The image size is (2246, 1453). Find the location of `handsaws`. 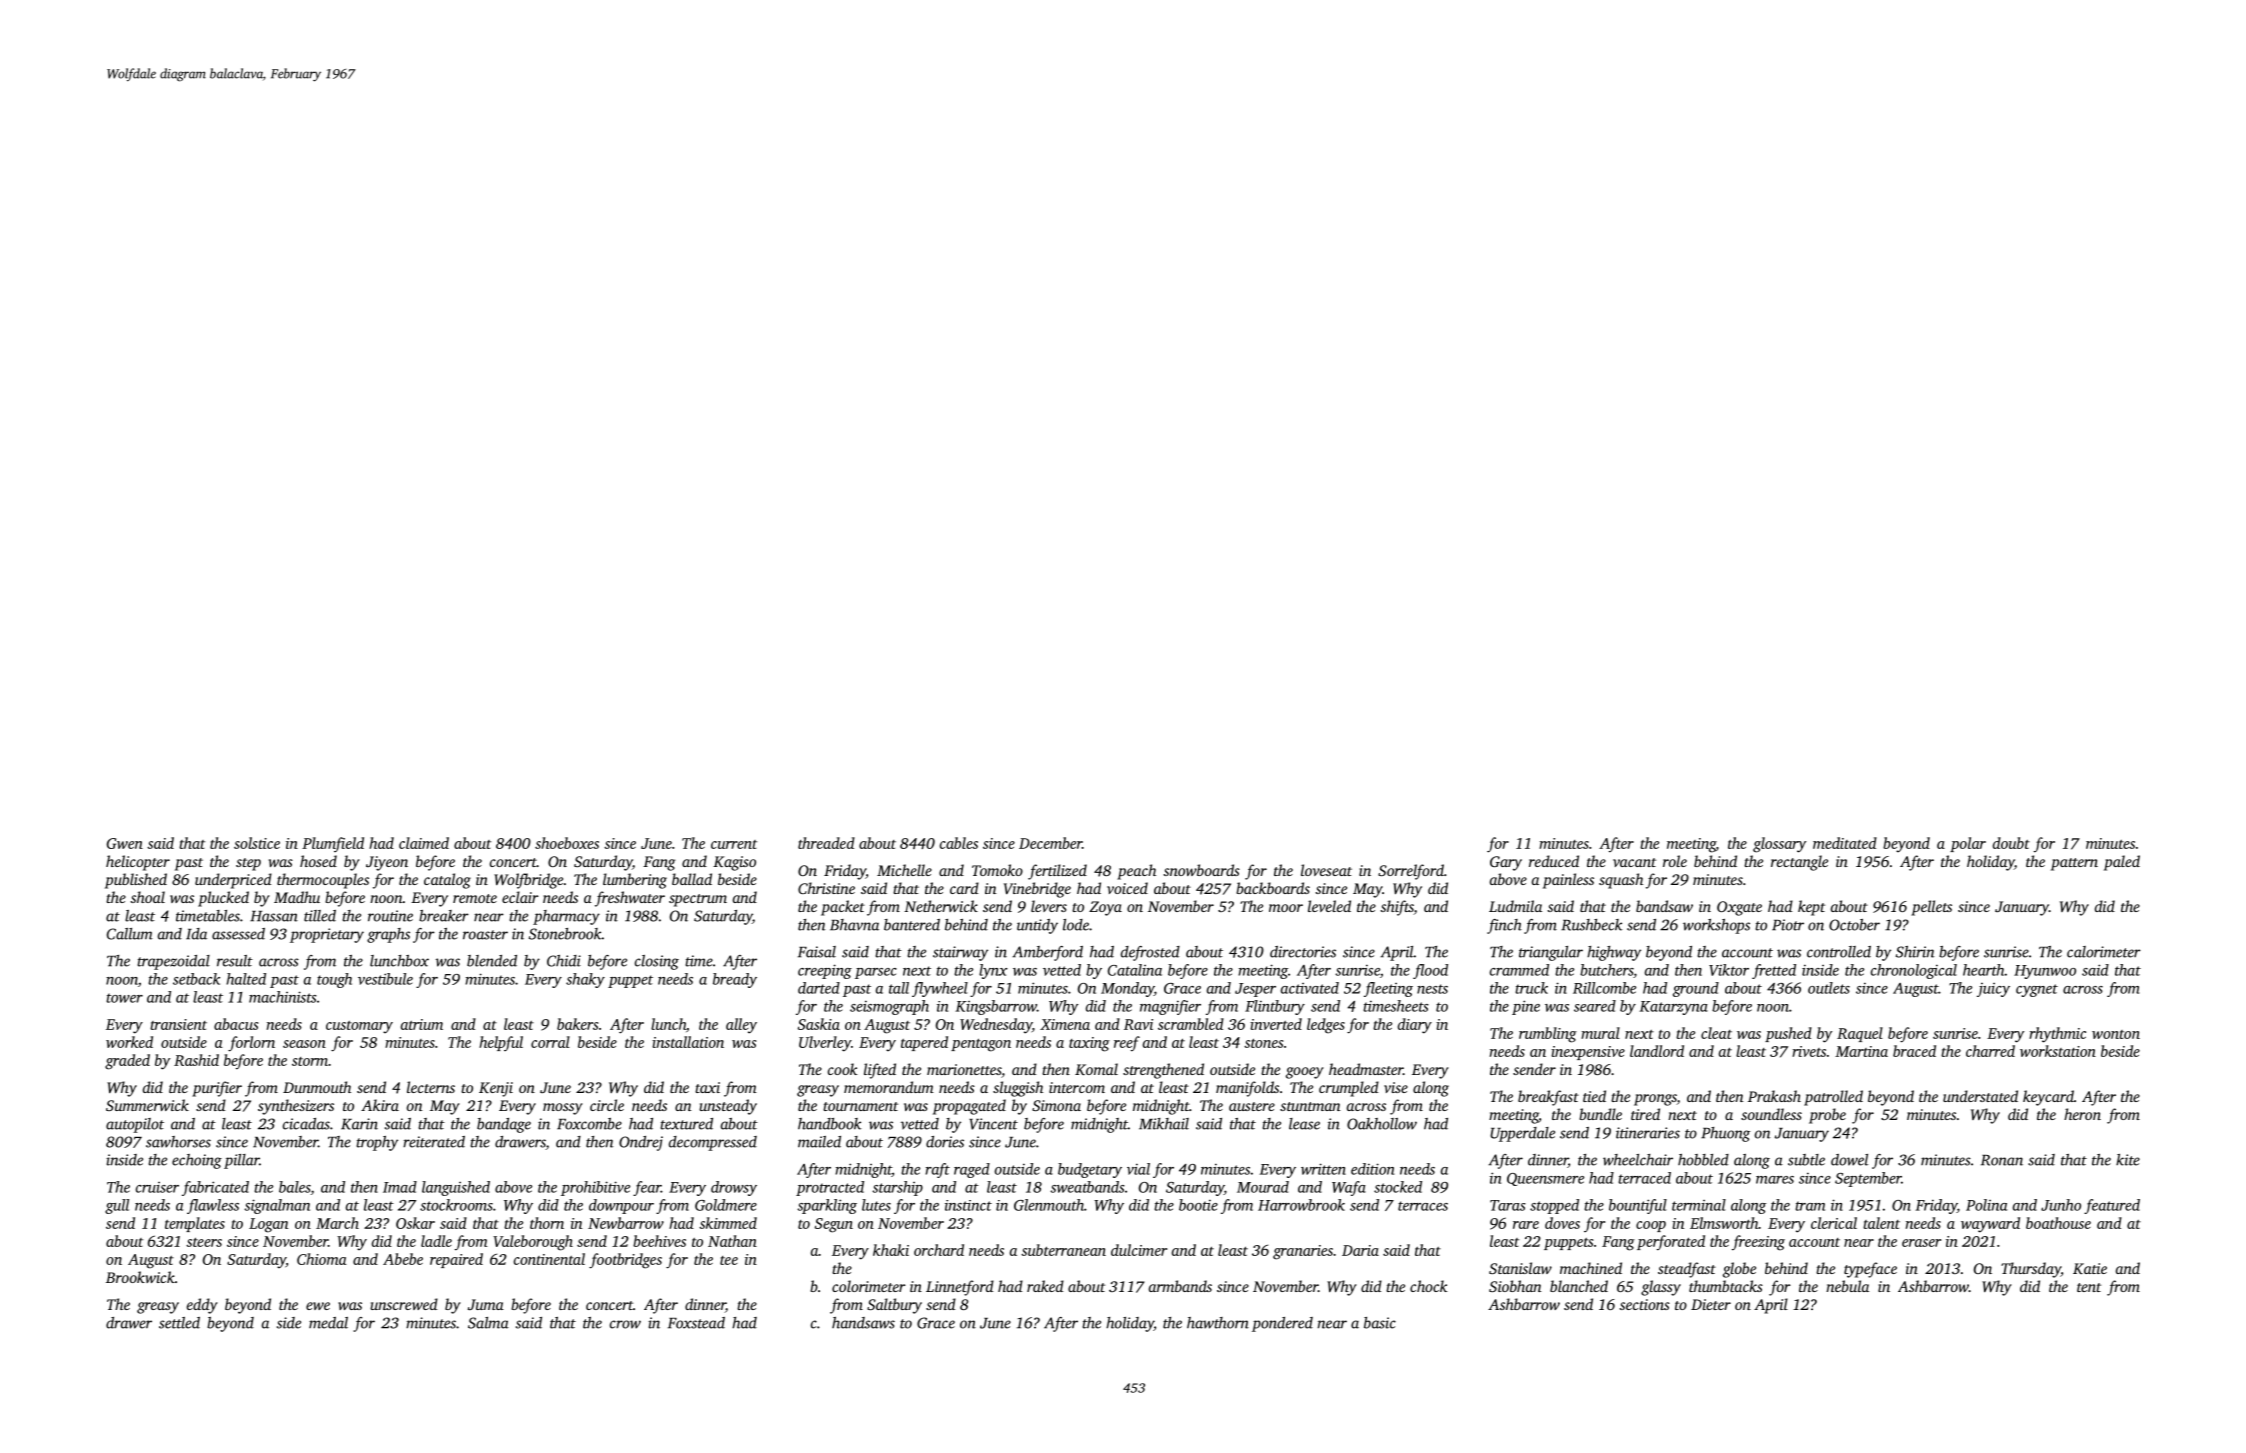

handsaws is located at coordinates (863, 1323).
